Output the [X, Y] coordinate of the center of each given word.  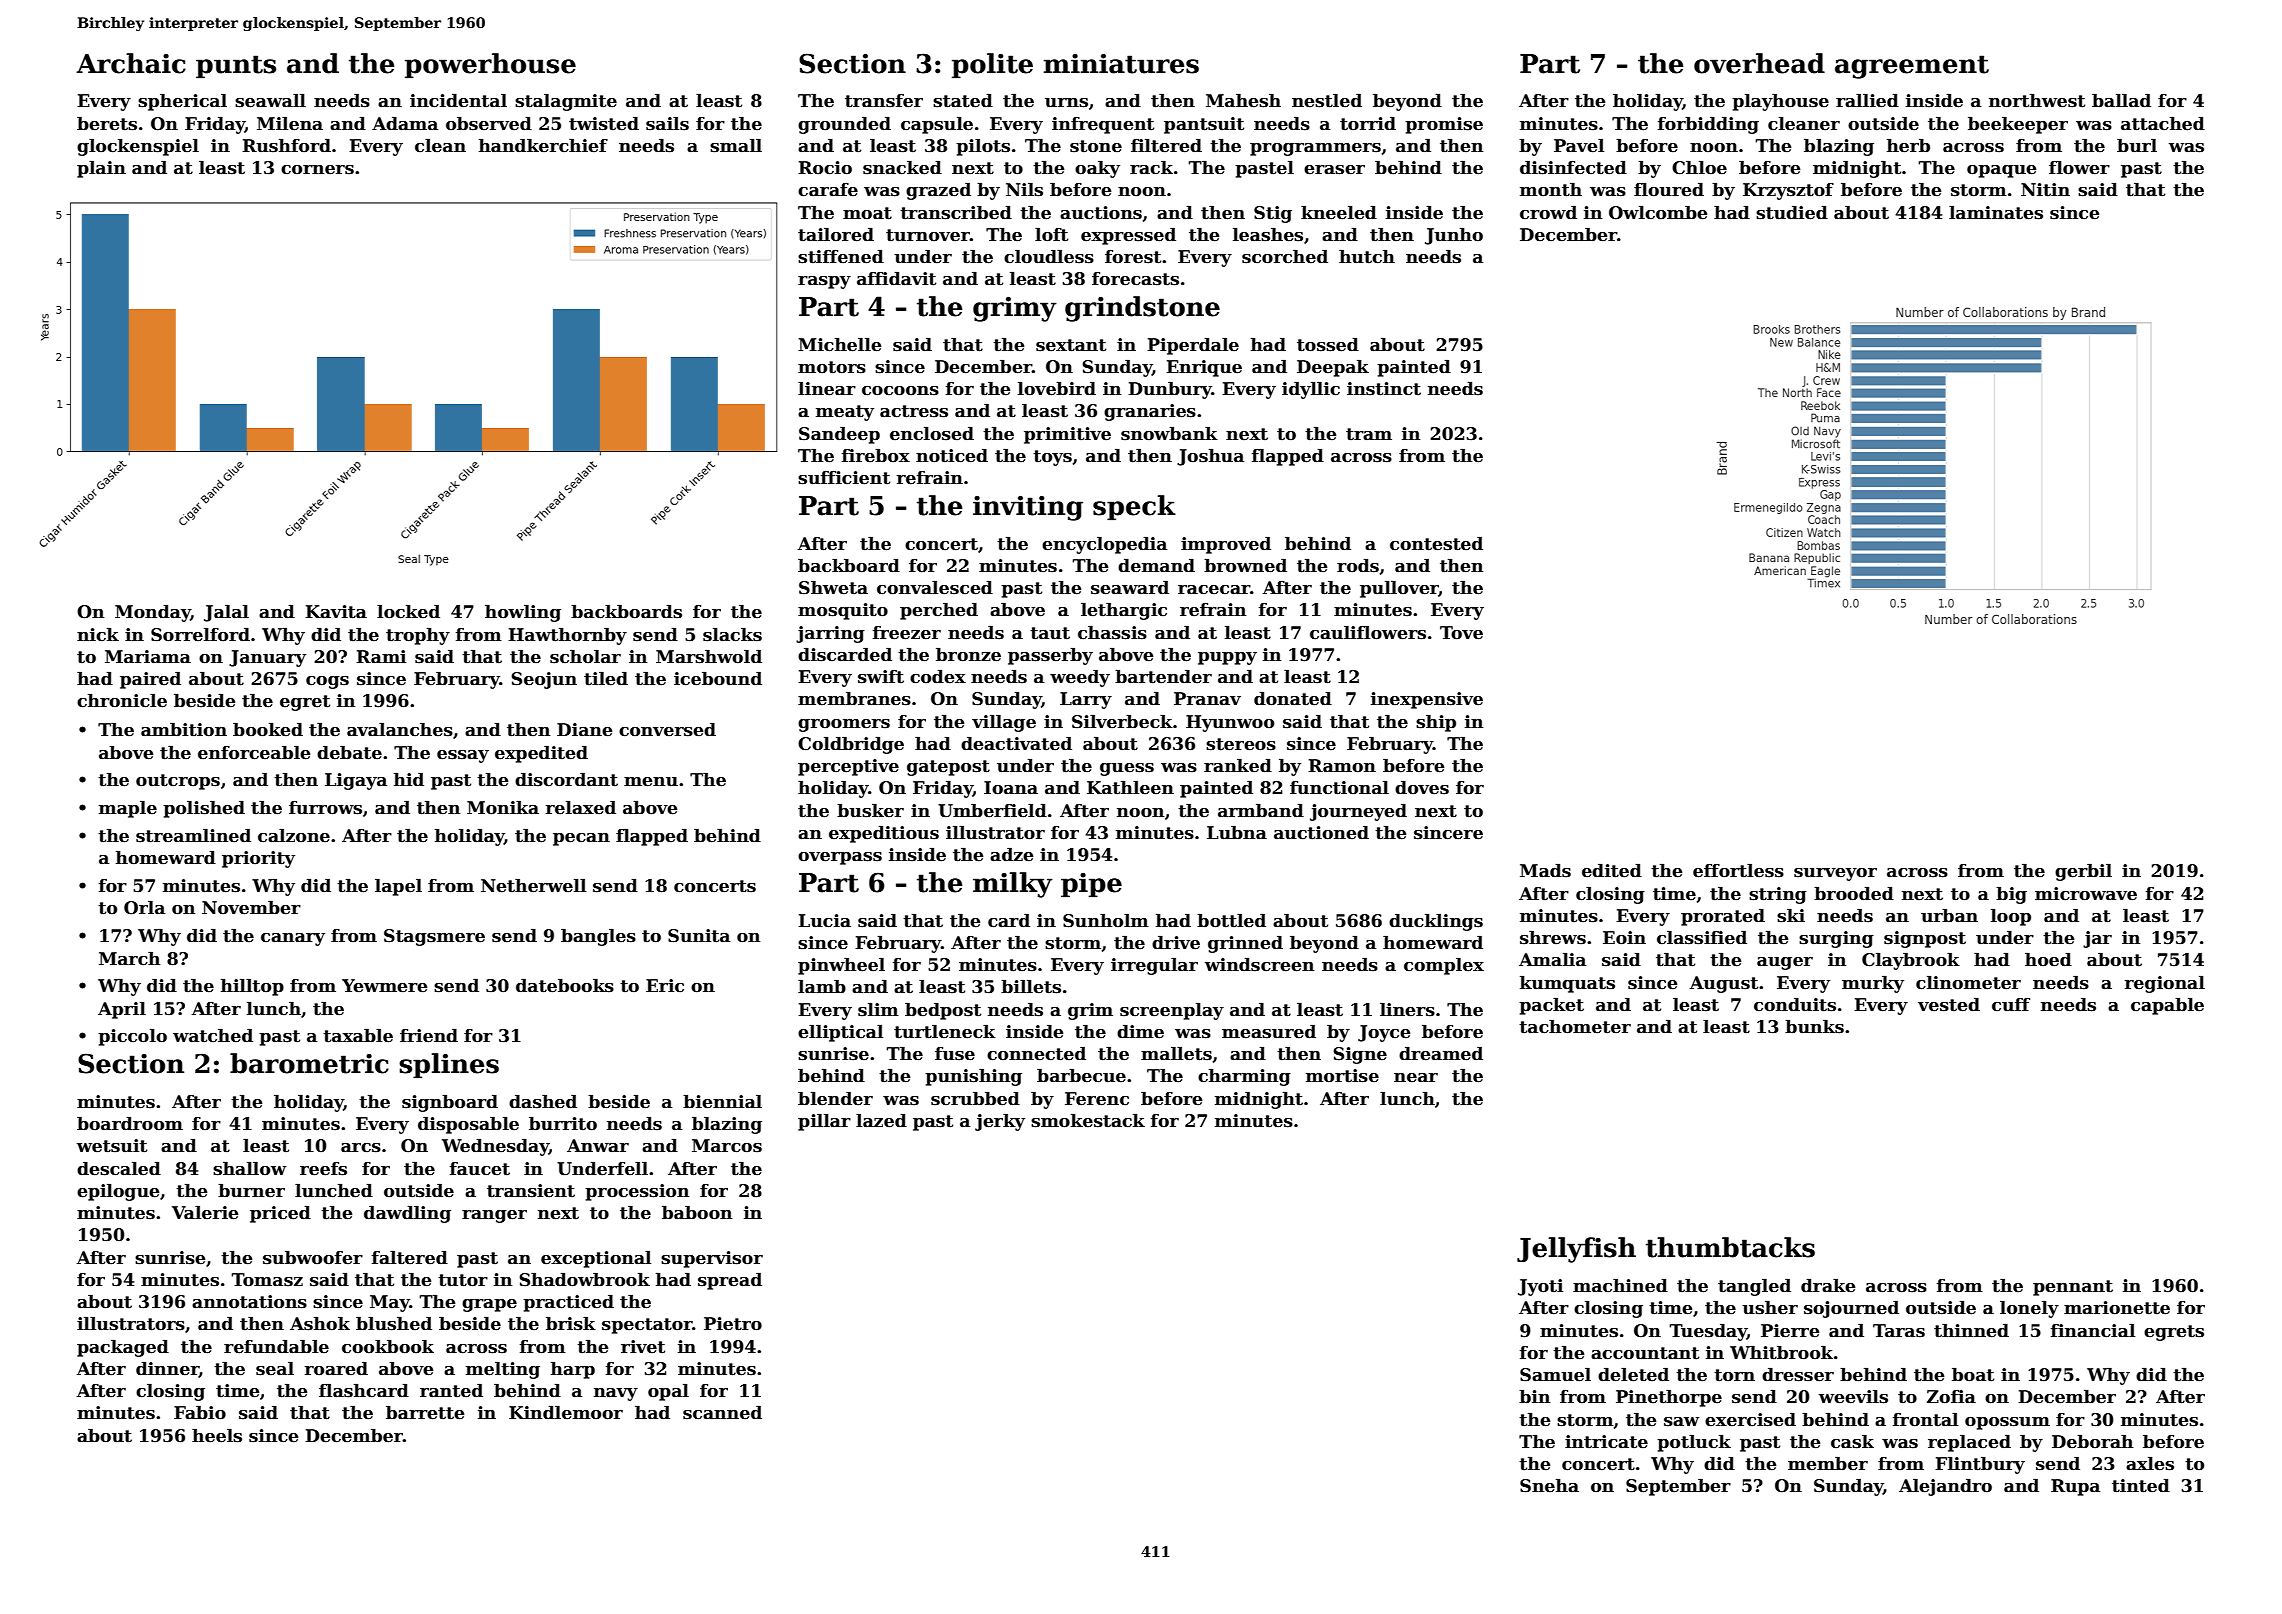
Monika [503, 808]
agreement [1912, 67]
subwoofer [313, 1258]
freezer [907, 633]
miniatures [1121, 64]
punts [236, 67]
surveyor [1835, 874]
